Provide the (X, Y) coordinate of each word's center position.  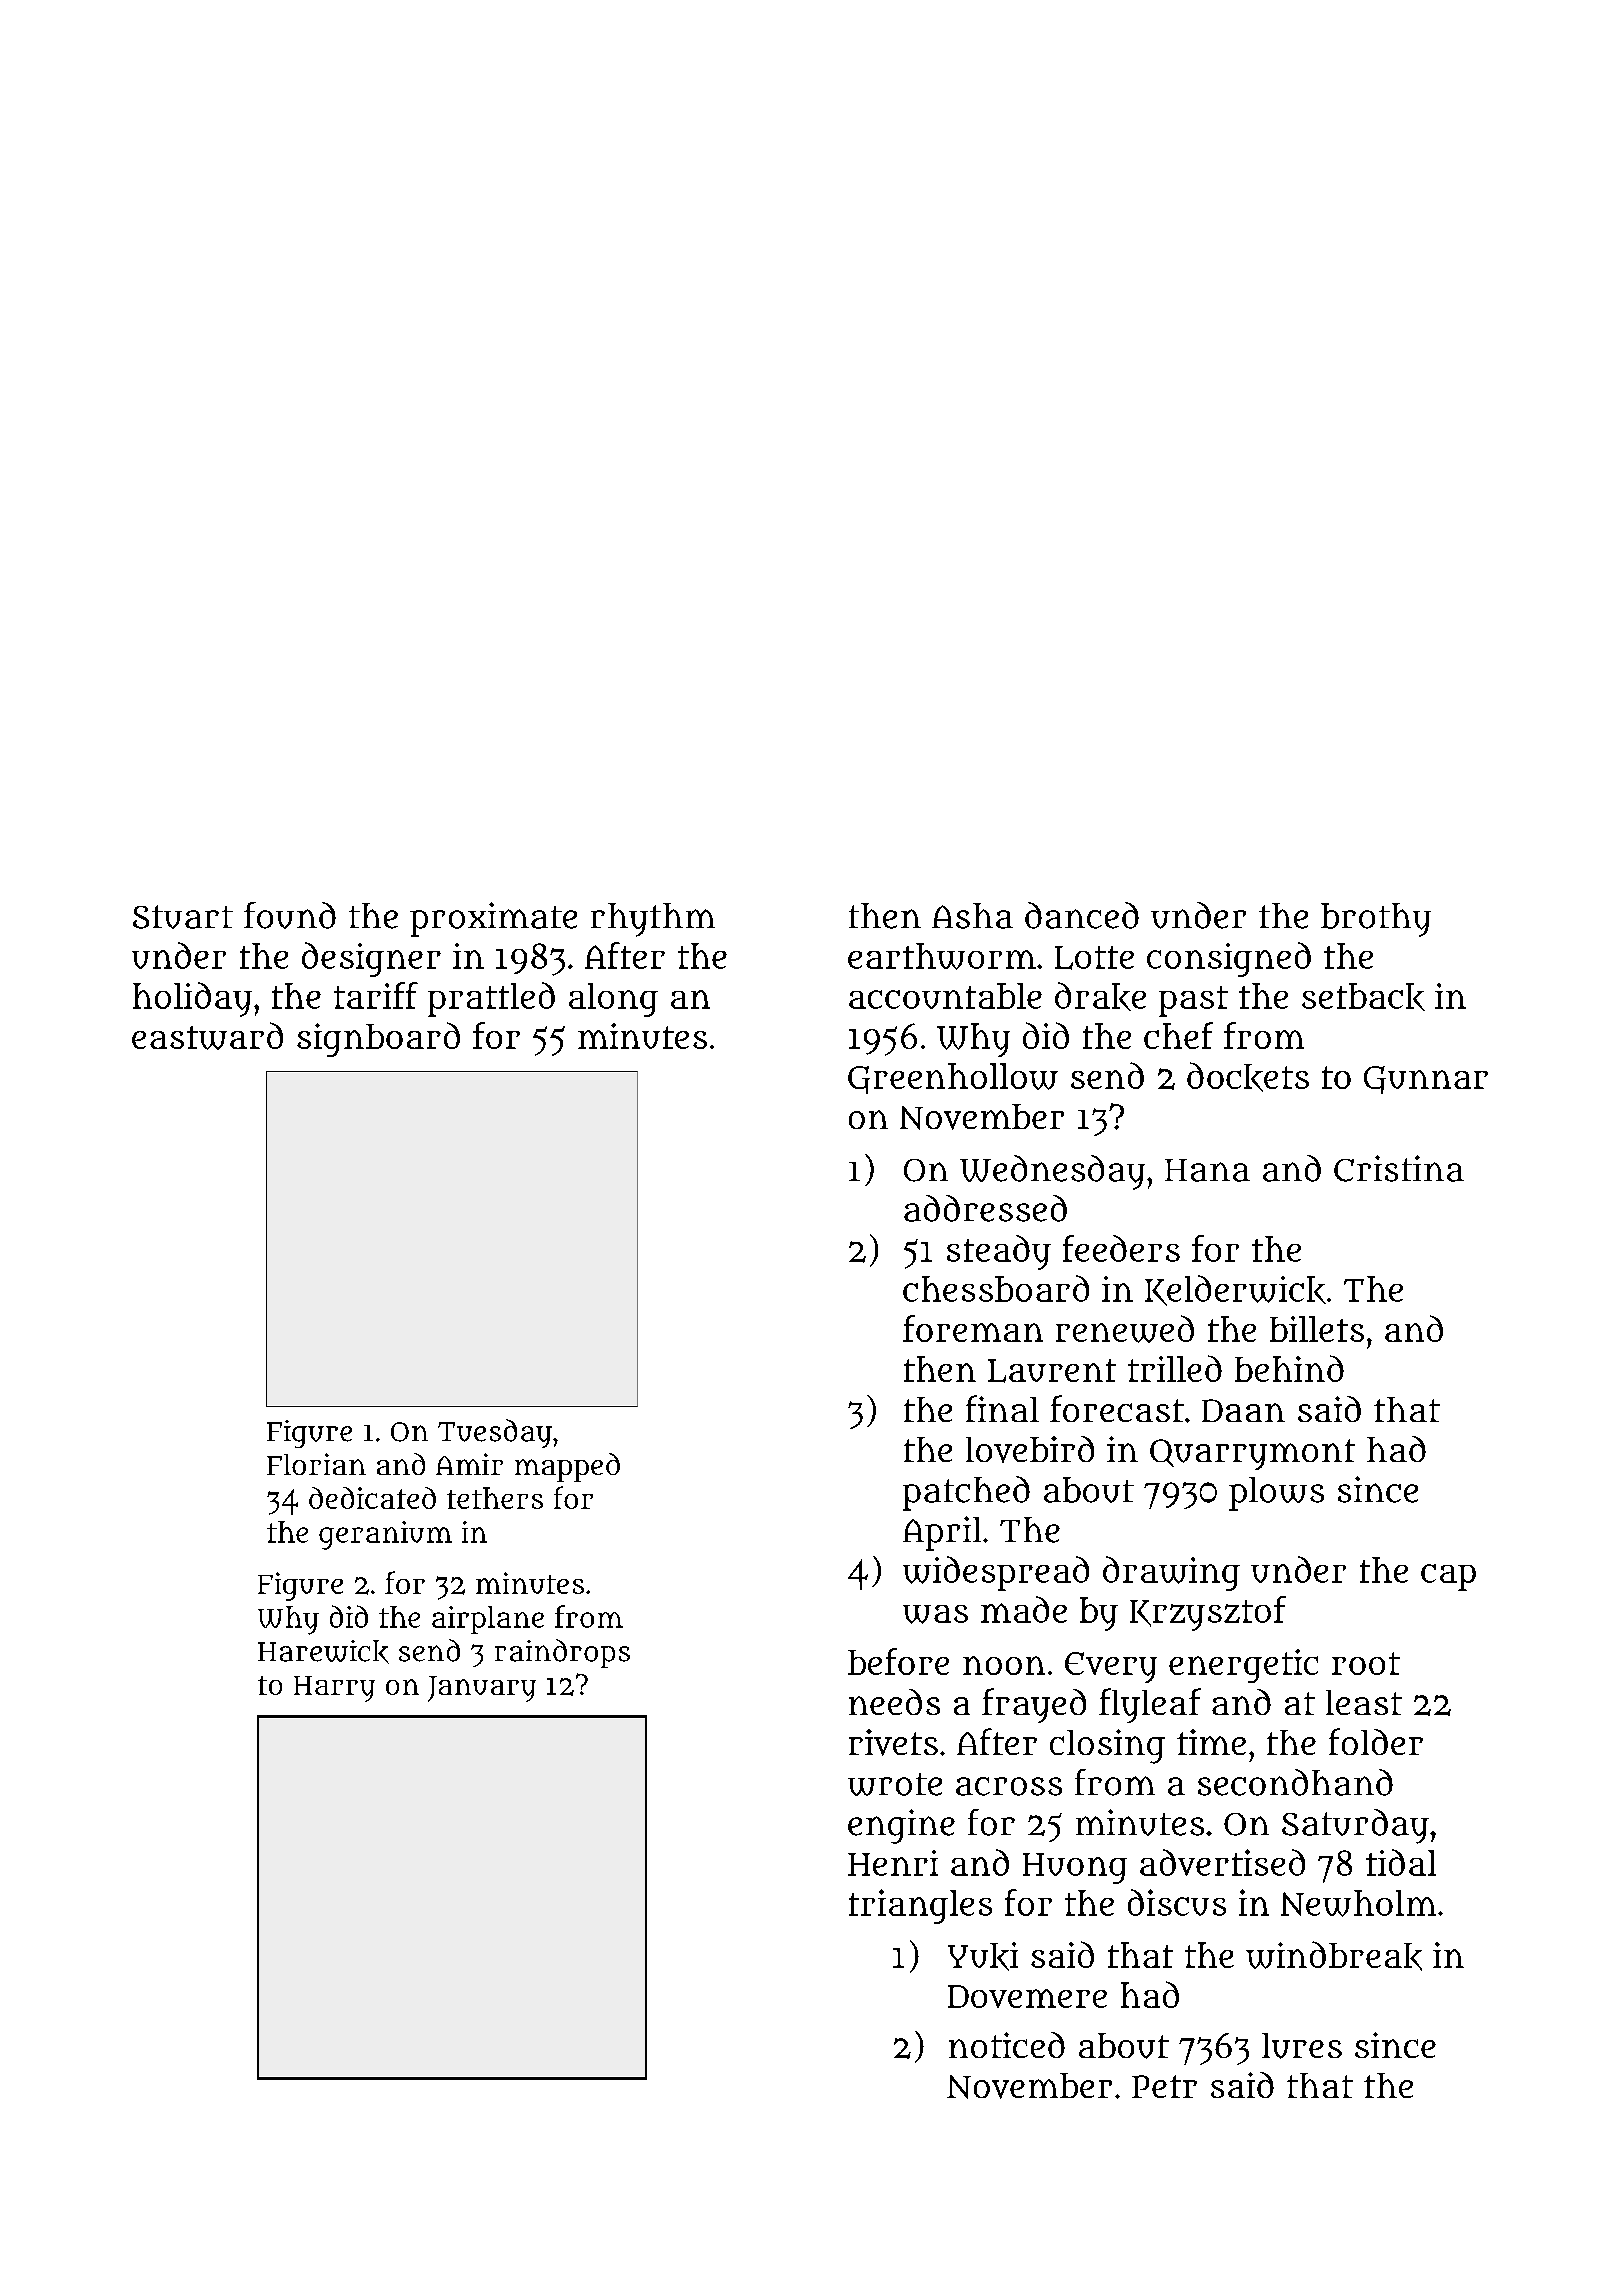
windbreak (1334, 1956)
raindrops (562, 1653)
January (482, 1689)
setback (1363, 997)
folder (1376, 1741)
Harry (334, 1689)
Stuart (183, 917)
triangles (920, 1906)
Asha (972, 916)
